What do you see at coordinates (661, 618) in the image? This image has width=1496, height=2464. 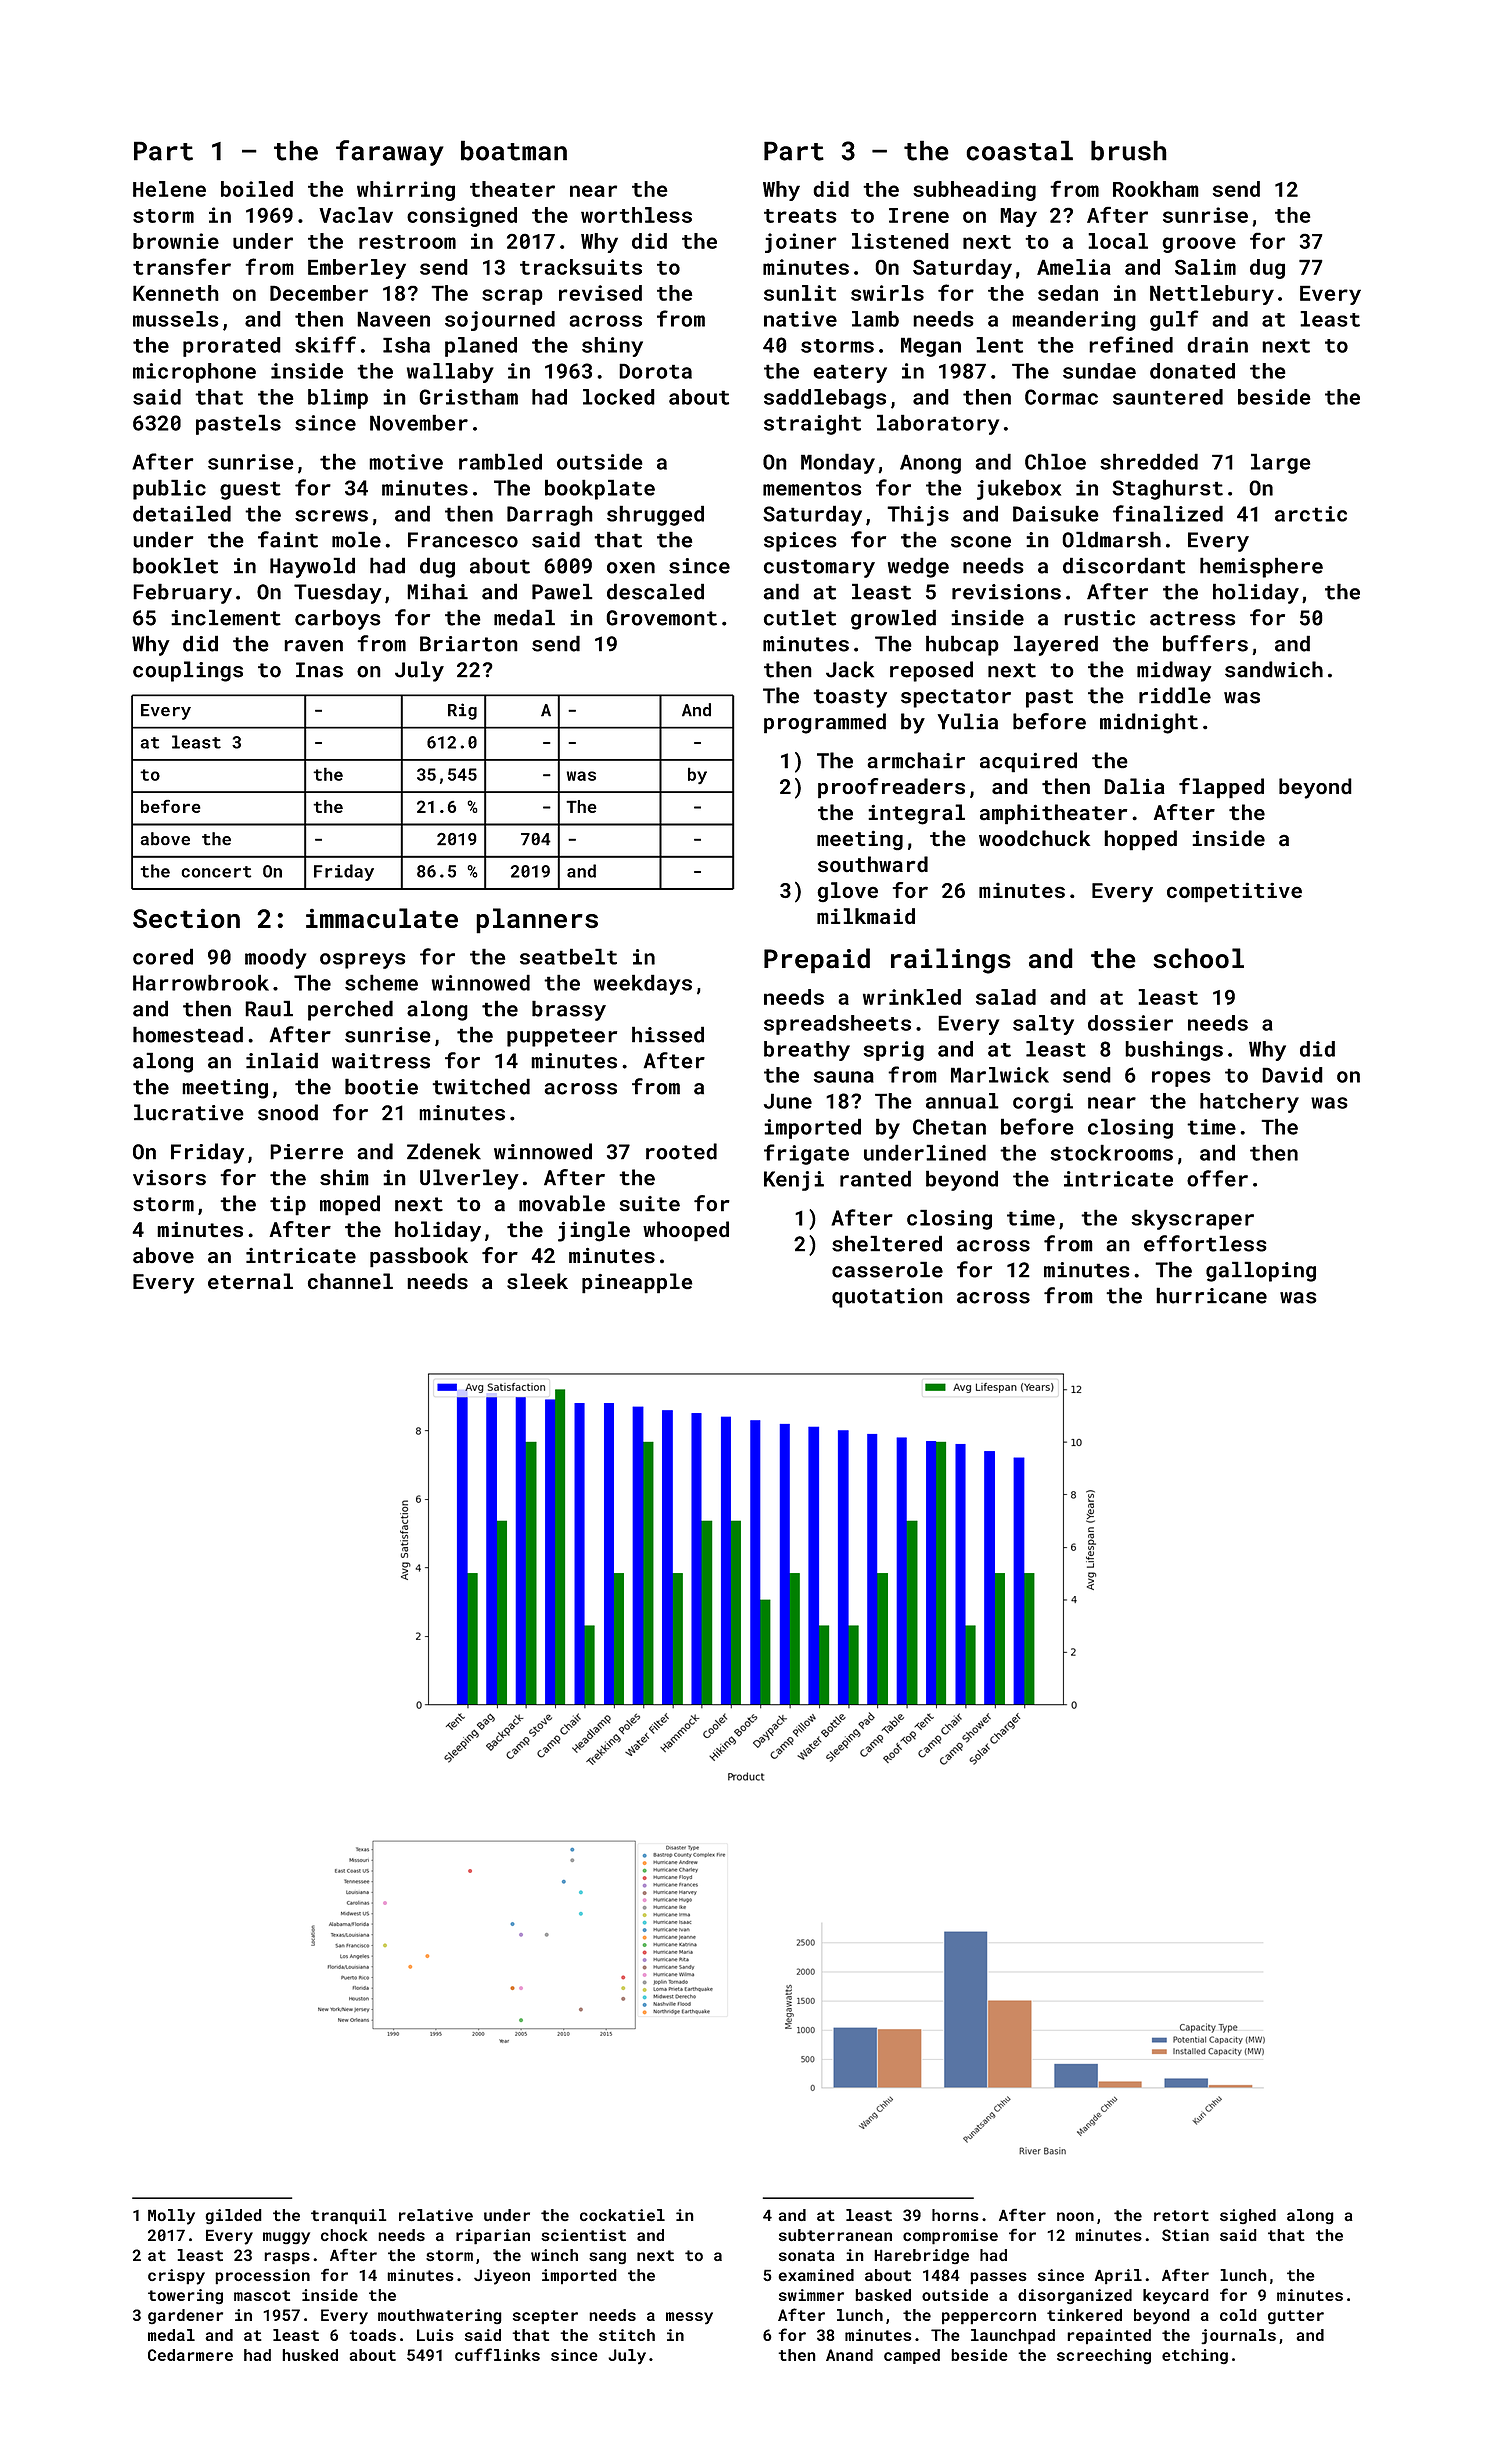 I see `Grovemont` at bounding box center [661, 618].
